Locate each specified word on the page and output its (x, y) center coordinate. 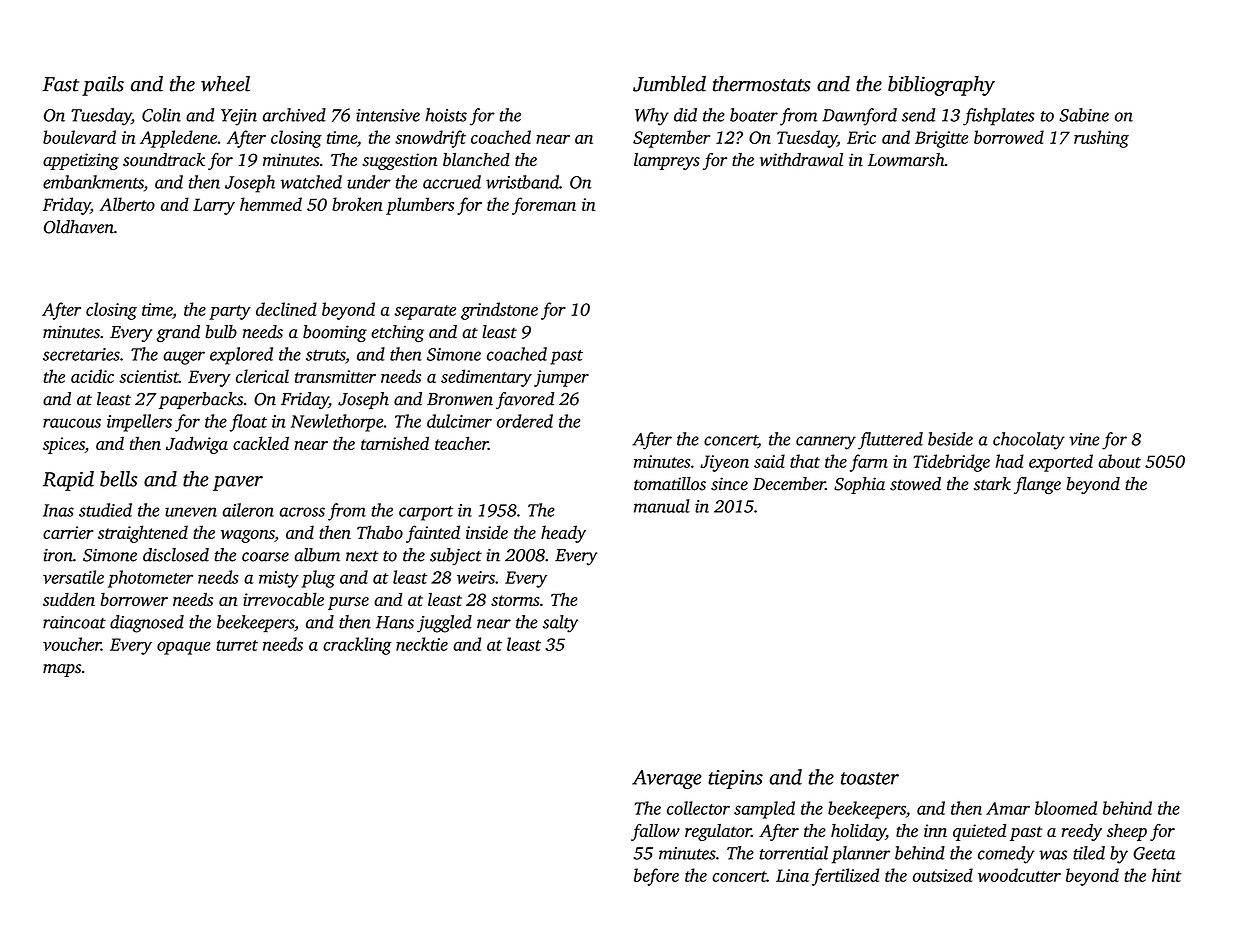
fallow (655, 832)
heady (563, 534)
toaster (870, 778)
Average (667, 779)
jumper (561, 378)
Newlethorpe (337, 423)
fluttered (890, 441)
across (302, 512)
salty (560, 624)
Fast (61, 84)
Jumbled (669, 84)
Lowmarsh (906, 160)
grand (178, 333)
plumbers (420, 206)
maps (62, 670)
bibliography (941, 86)
